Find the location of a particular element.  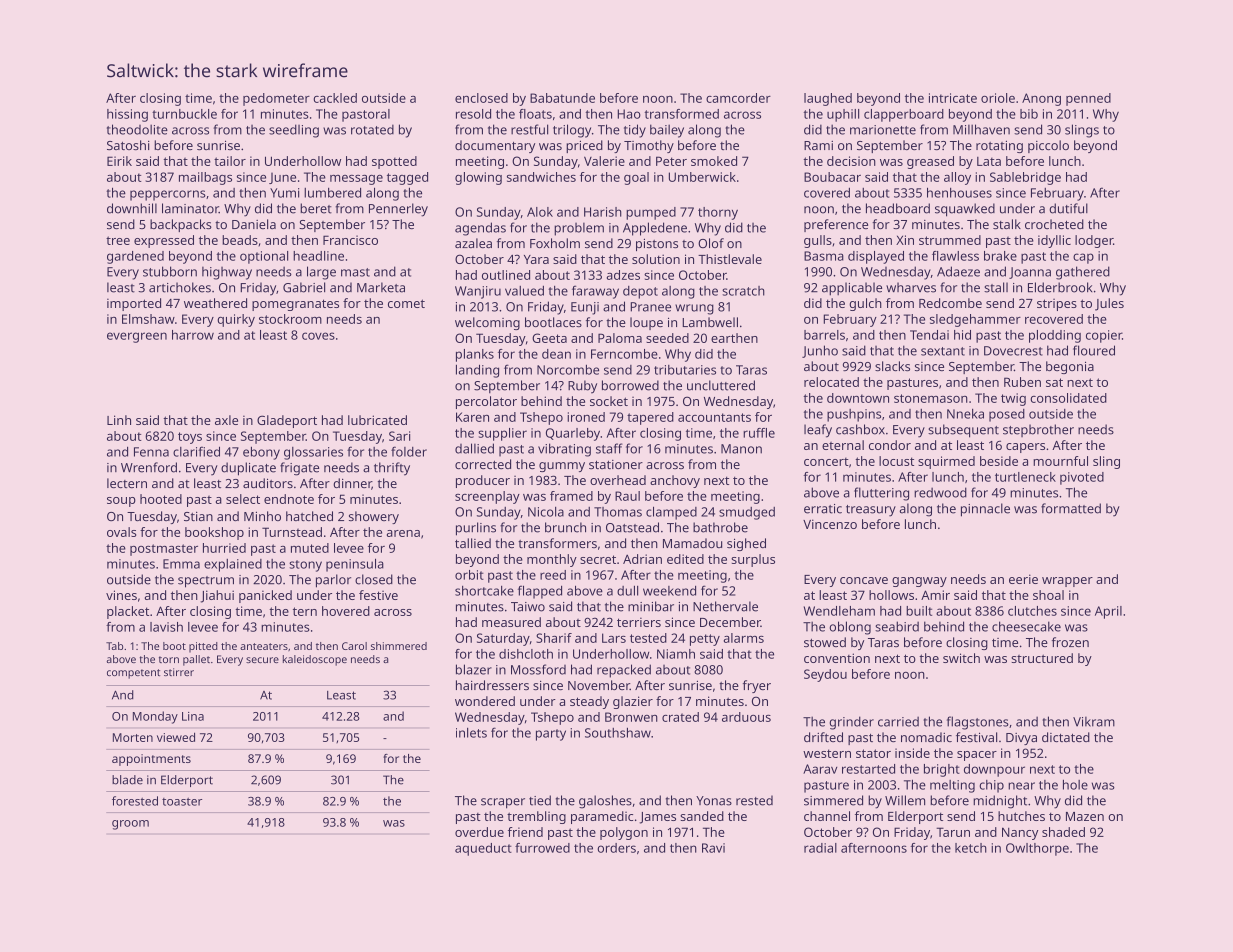

groom is located at coordinates (130, 825).
